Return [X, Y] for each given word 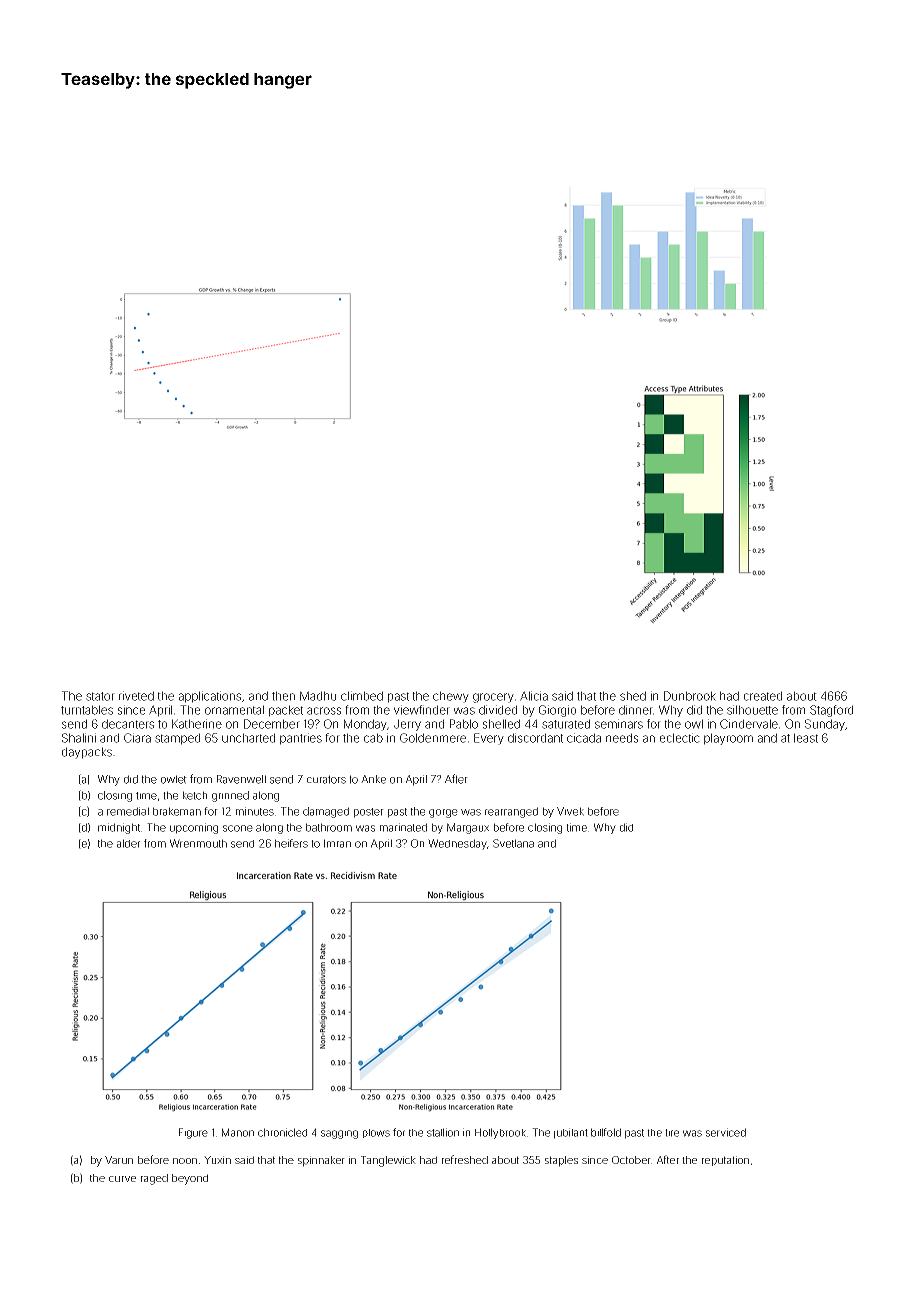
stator [100, 696]
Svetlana [513, 843]
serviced [726, 1132]
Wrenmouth [198, 843]
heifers [291, 843]
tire [672, 1133]
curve [122, 1179]
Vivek [570, 811]
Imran [337, 843]
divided [498, 710]
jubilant [571, 1133]
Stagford [831, 711]
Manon [238, 1132]
